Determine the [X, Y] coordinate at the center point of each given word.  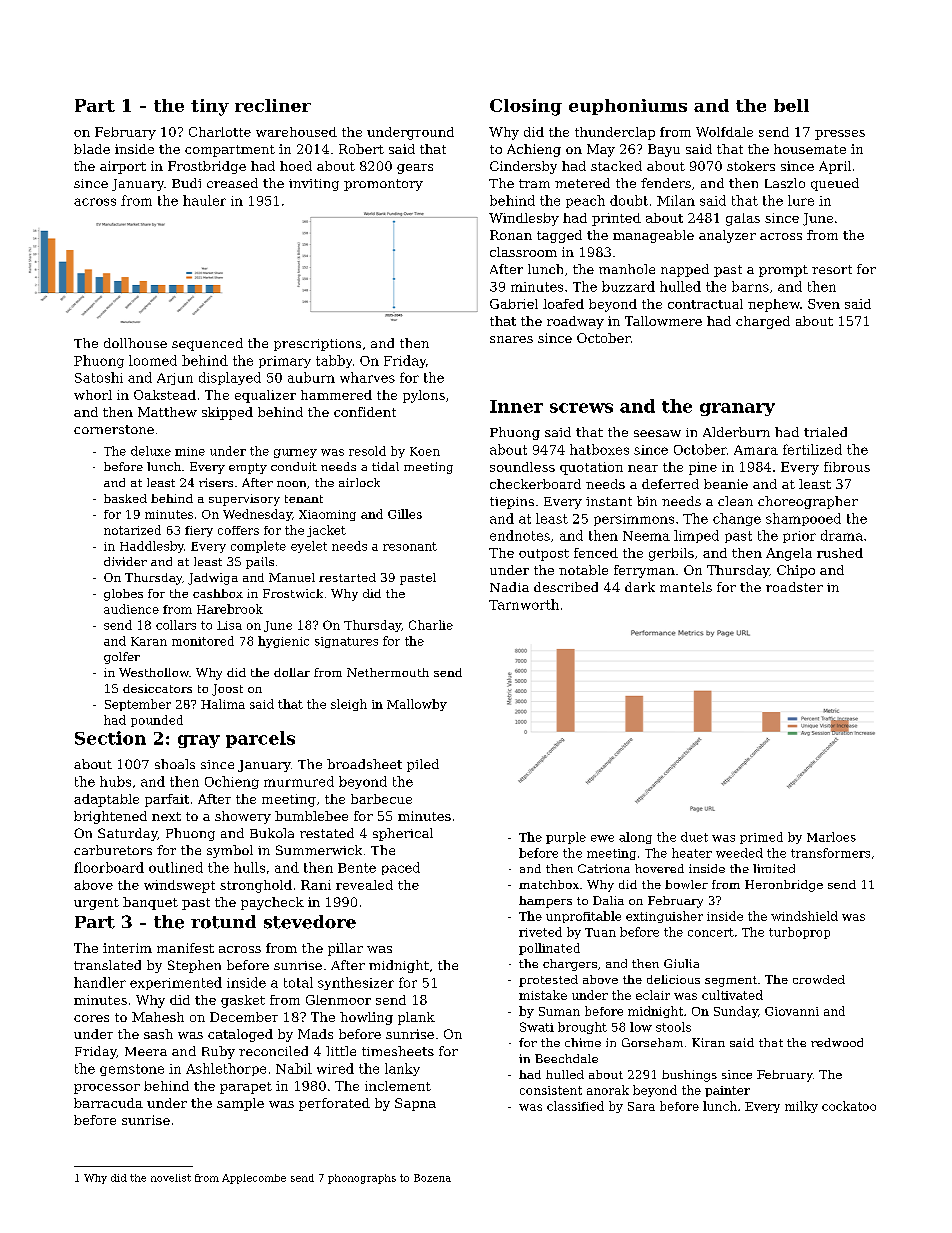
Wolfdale [724, 132]
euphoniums [628, 107]
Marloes [831, 837]
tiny [210, 107]
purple [566, 838]
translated [107, 965]
